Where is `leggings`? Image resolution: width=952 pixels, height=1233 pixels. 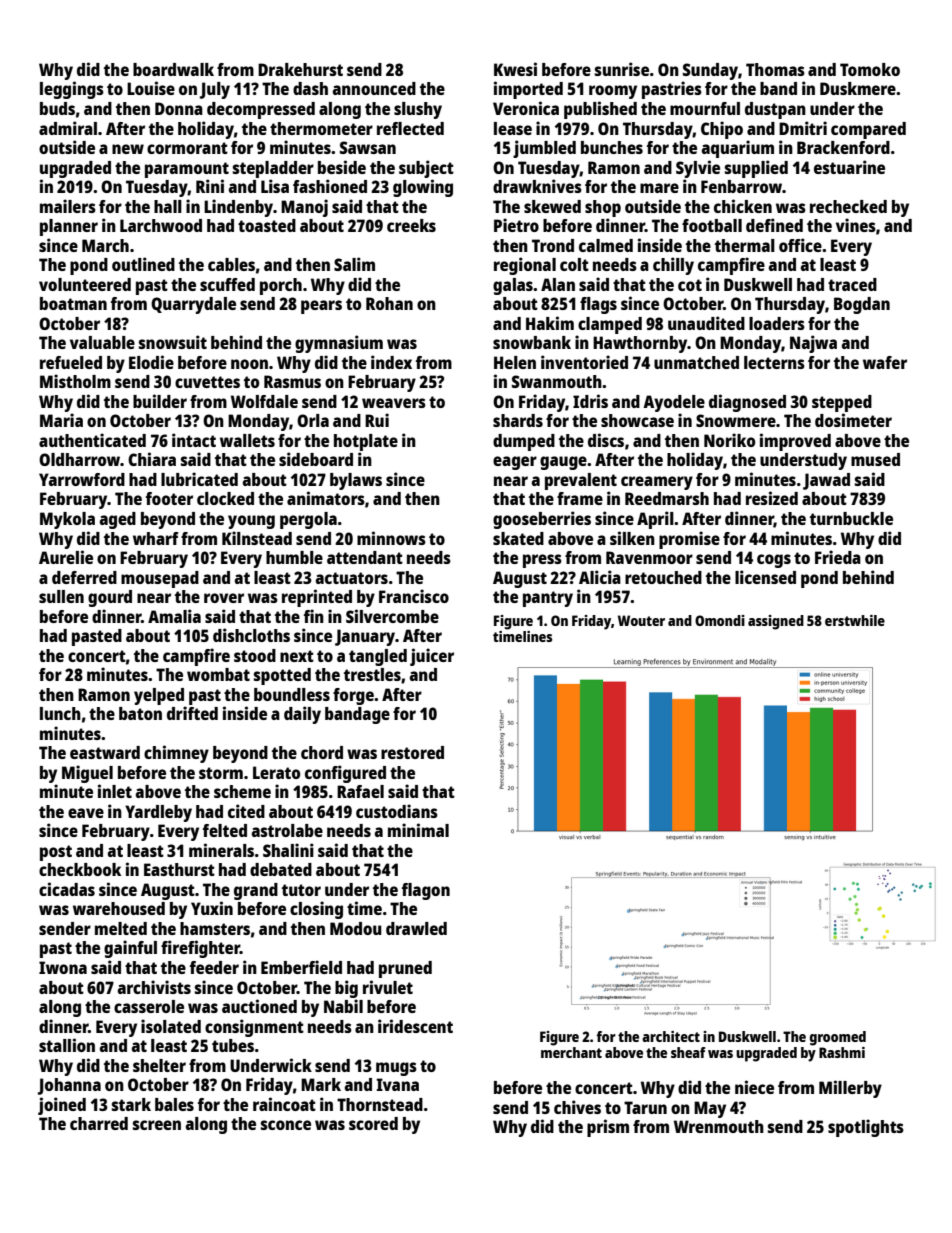 leggings is located at coordinates (72, 90).
